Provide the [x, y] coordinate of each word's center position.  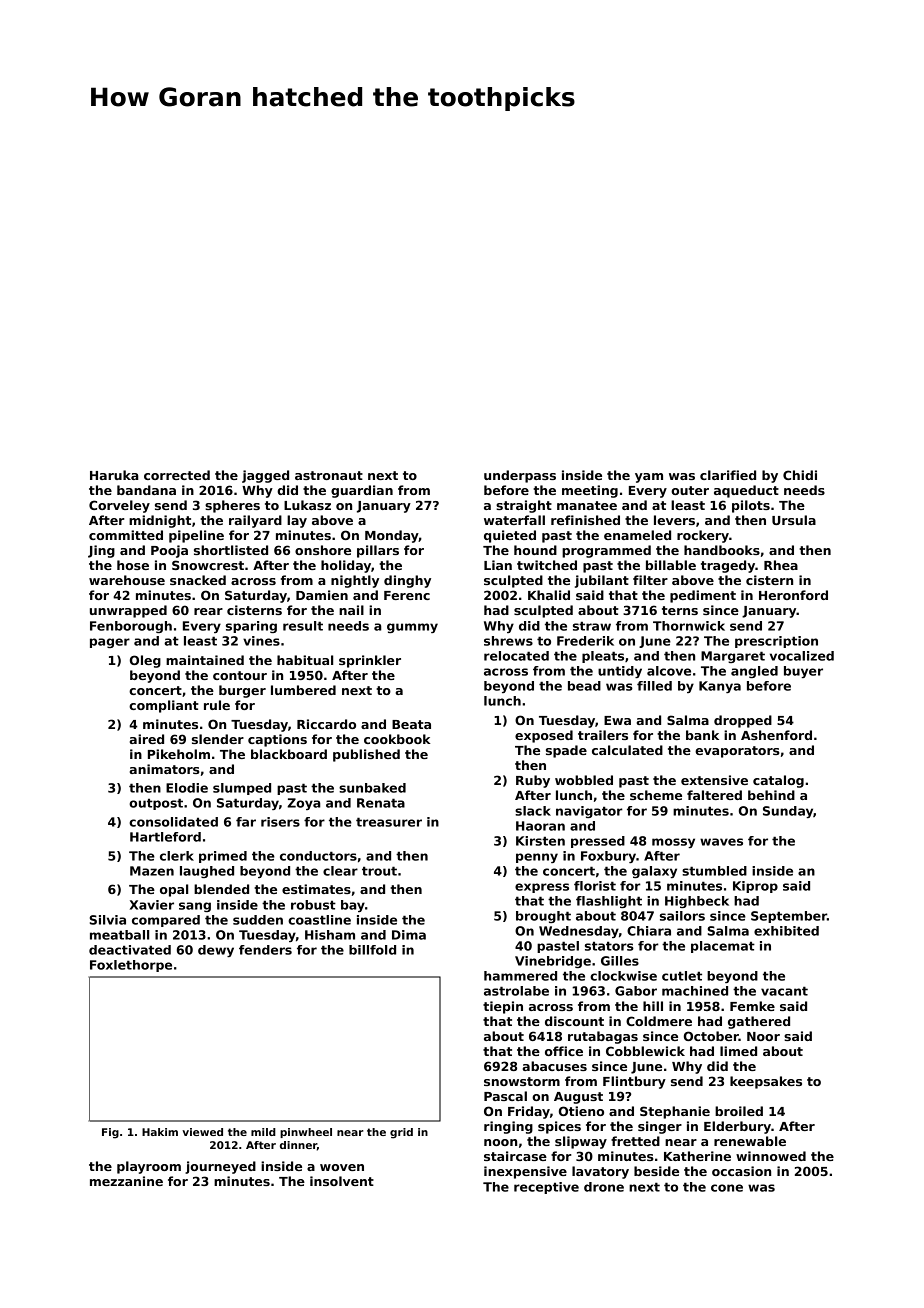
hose [133, 565]
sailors [682, 916]
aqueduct [746, 491]
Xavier [152, 905]
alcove [669, 671]
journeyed [220, 1167]
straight [524, 506]
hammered [520, 976]
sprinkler [370, 661]
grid [401, 1133]
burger [242, 691]
